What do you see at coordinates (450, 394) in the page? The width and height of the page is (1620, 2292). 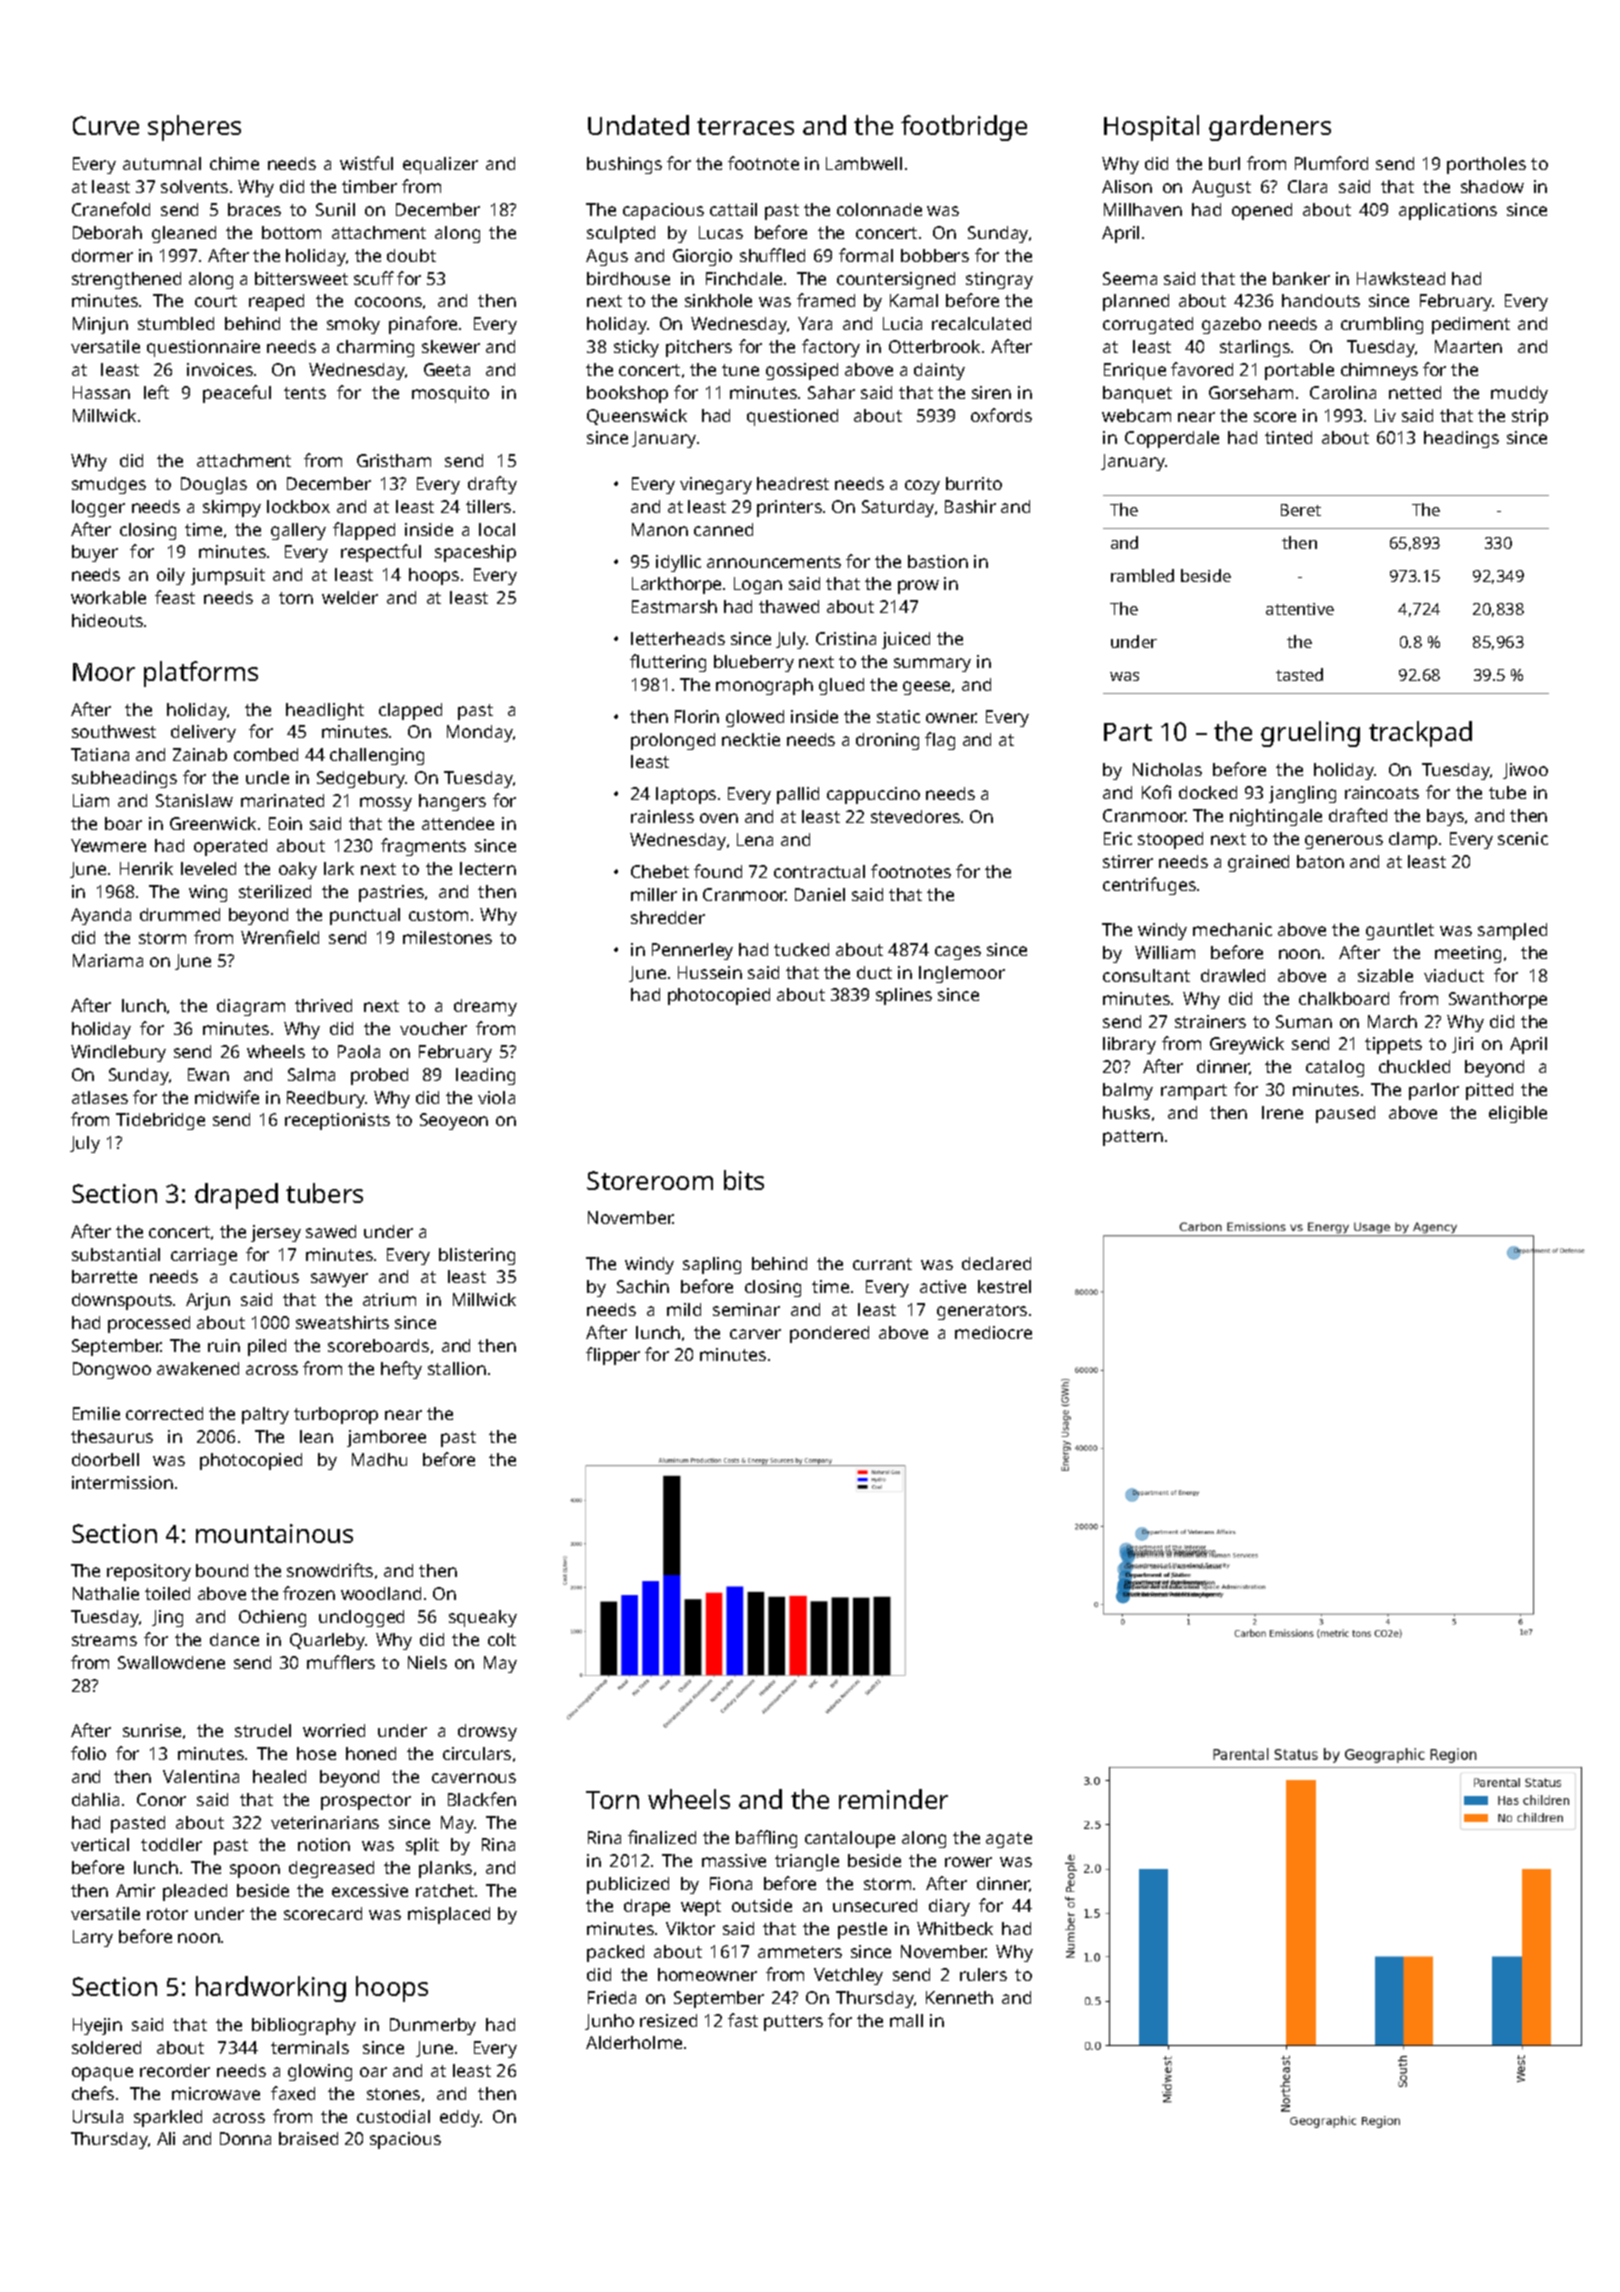 I see `mosquito` at bounding box center [450, 394].
